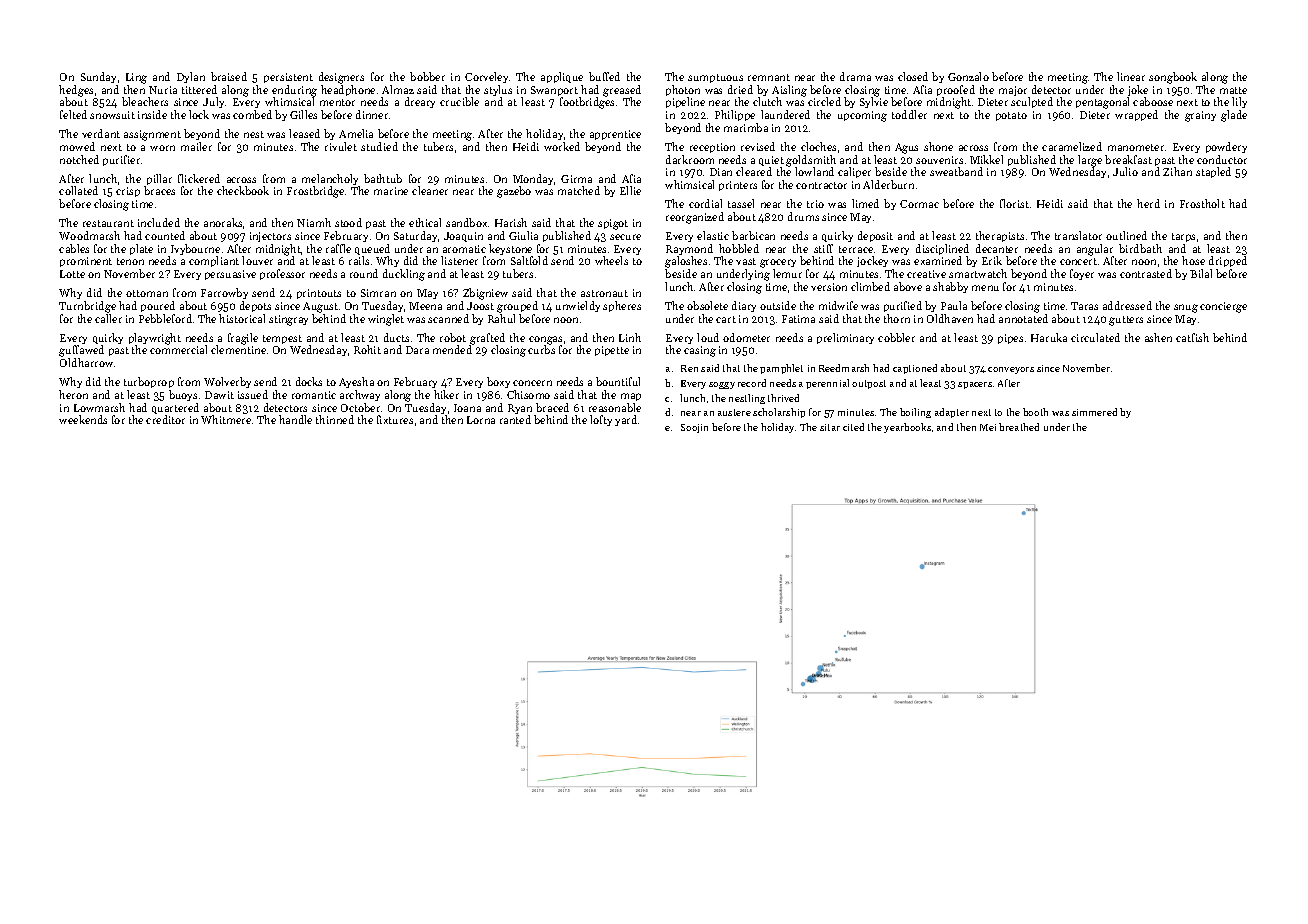 This document has width=1308, height=924. Describe the element at coordinates (855, 76) in the document. I see `drama` at that location.
